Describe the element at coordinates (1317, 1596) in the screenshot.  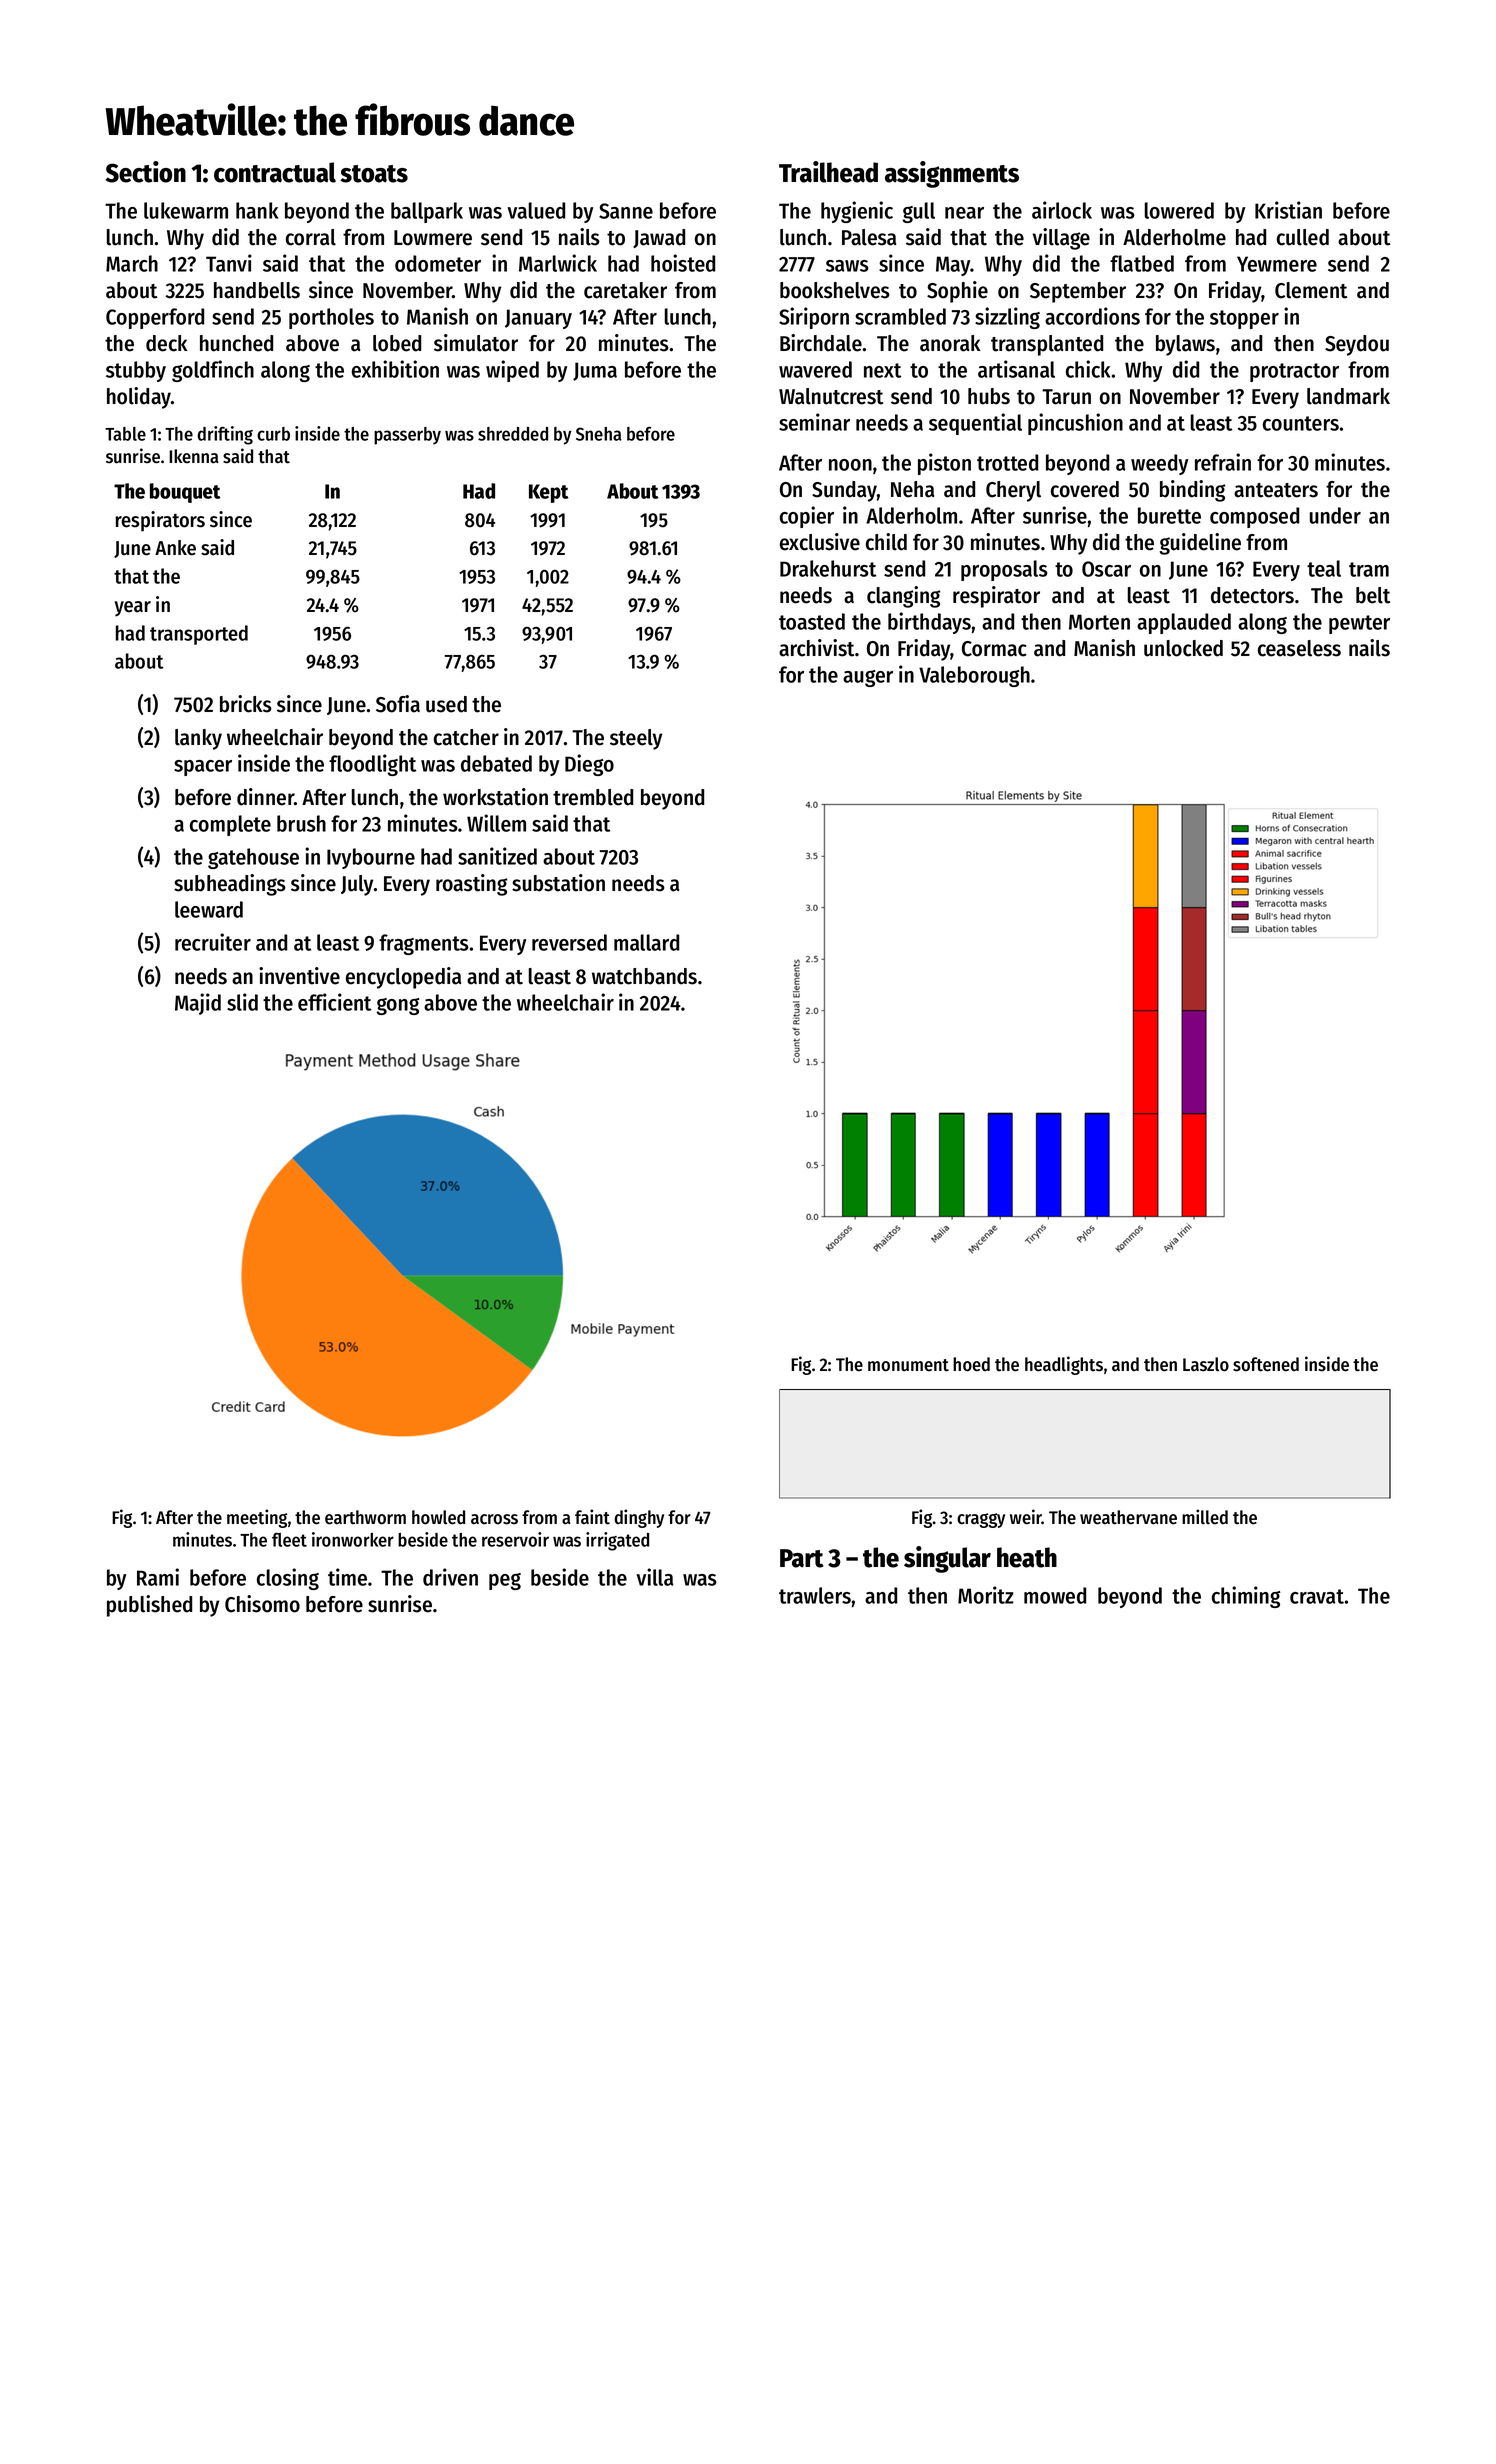
I see `cravat` at that location.
